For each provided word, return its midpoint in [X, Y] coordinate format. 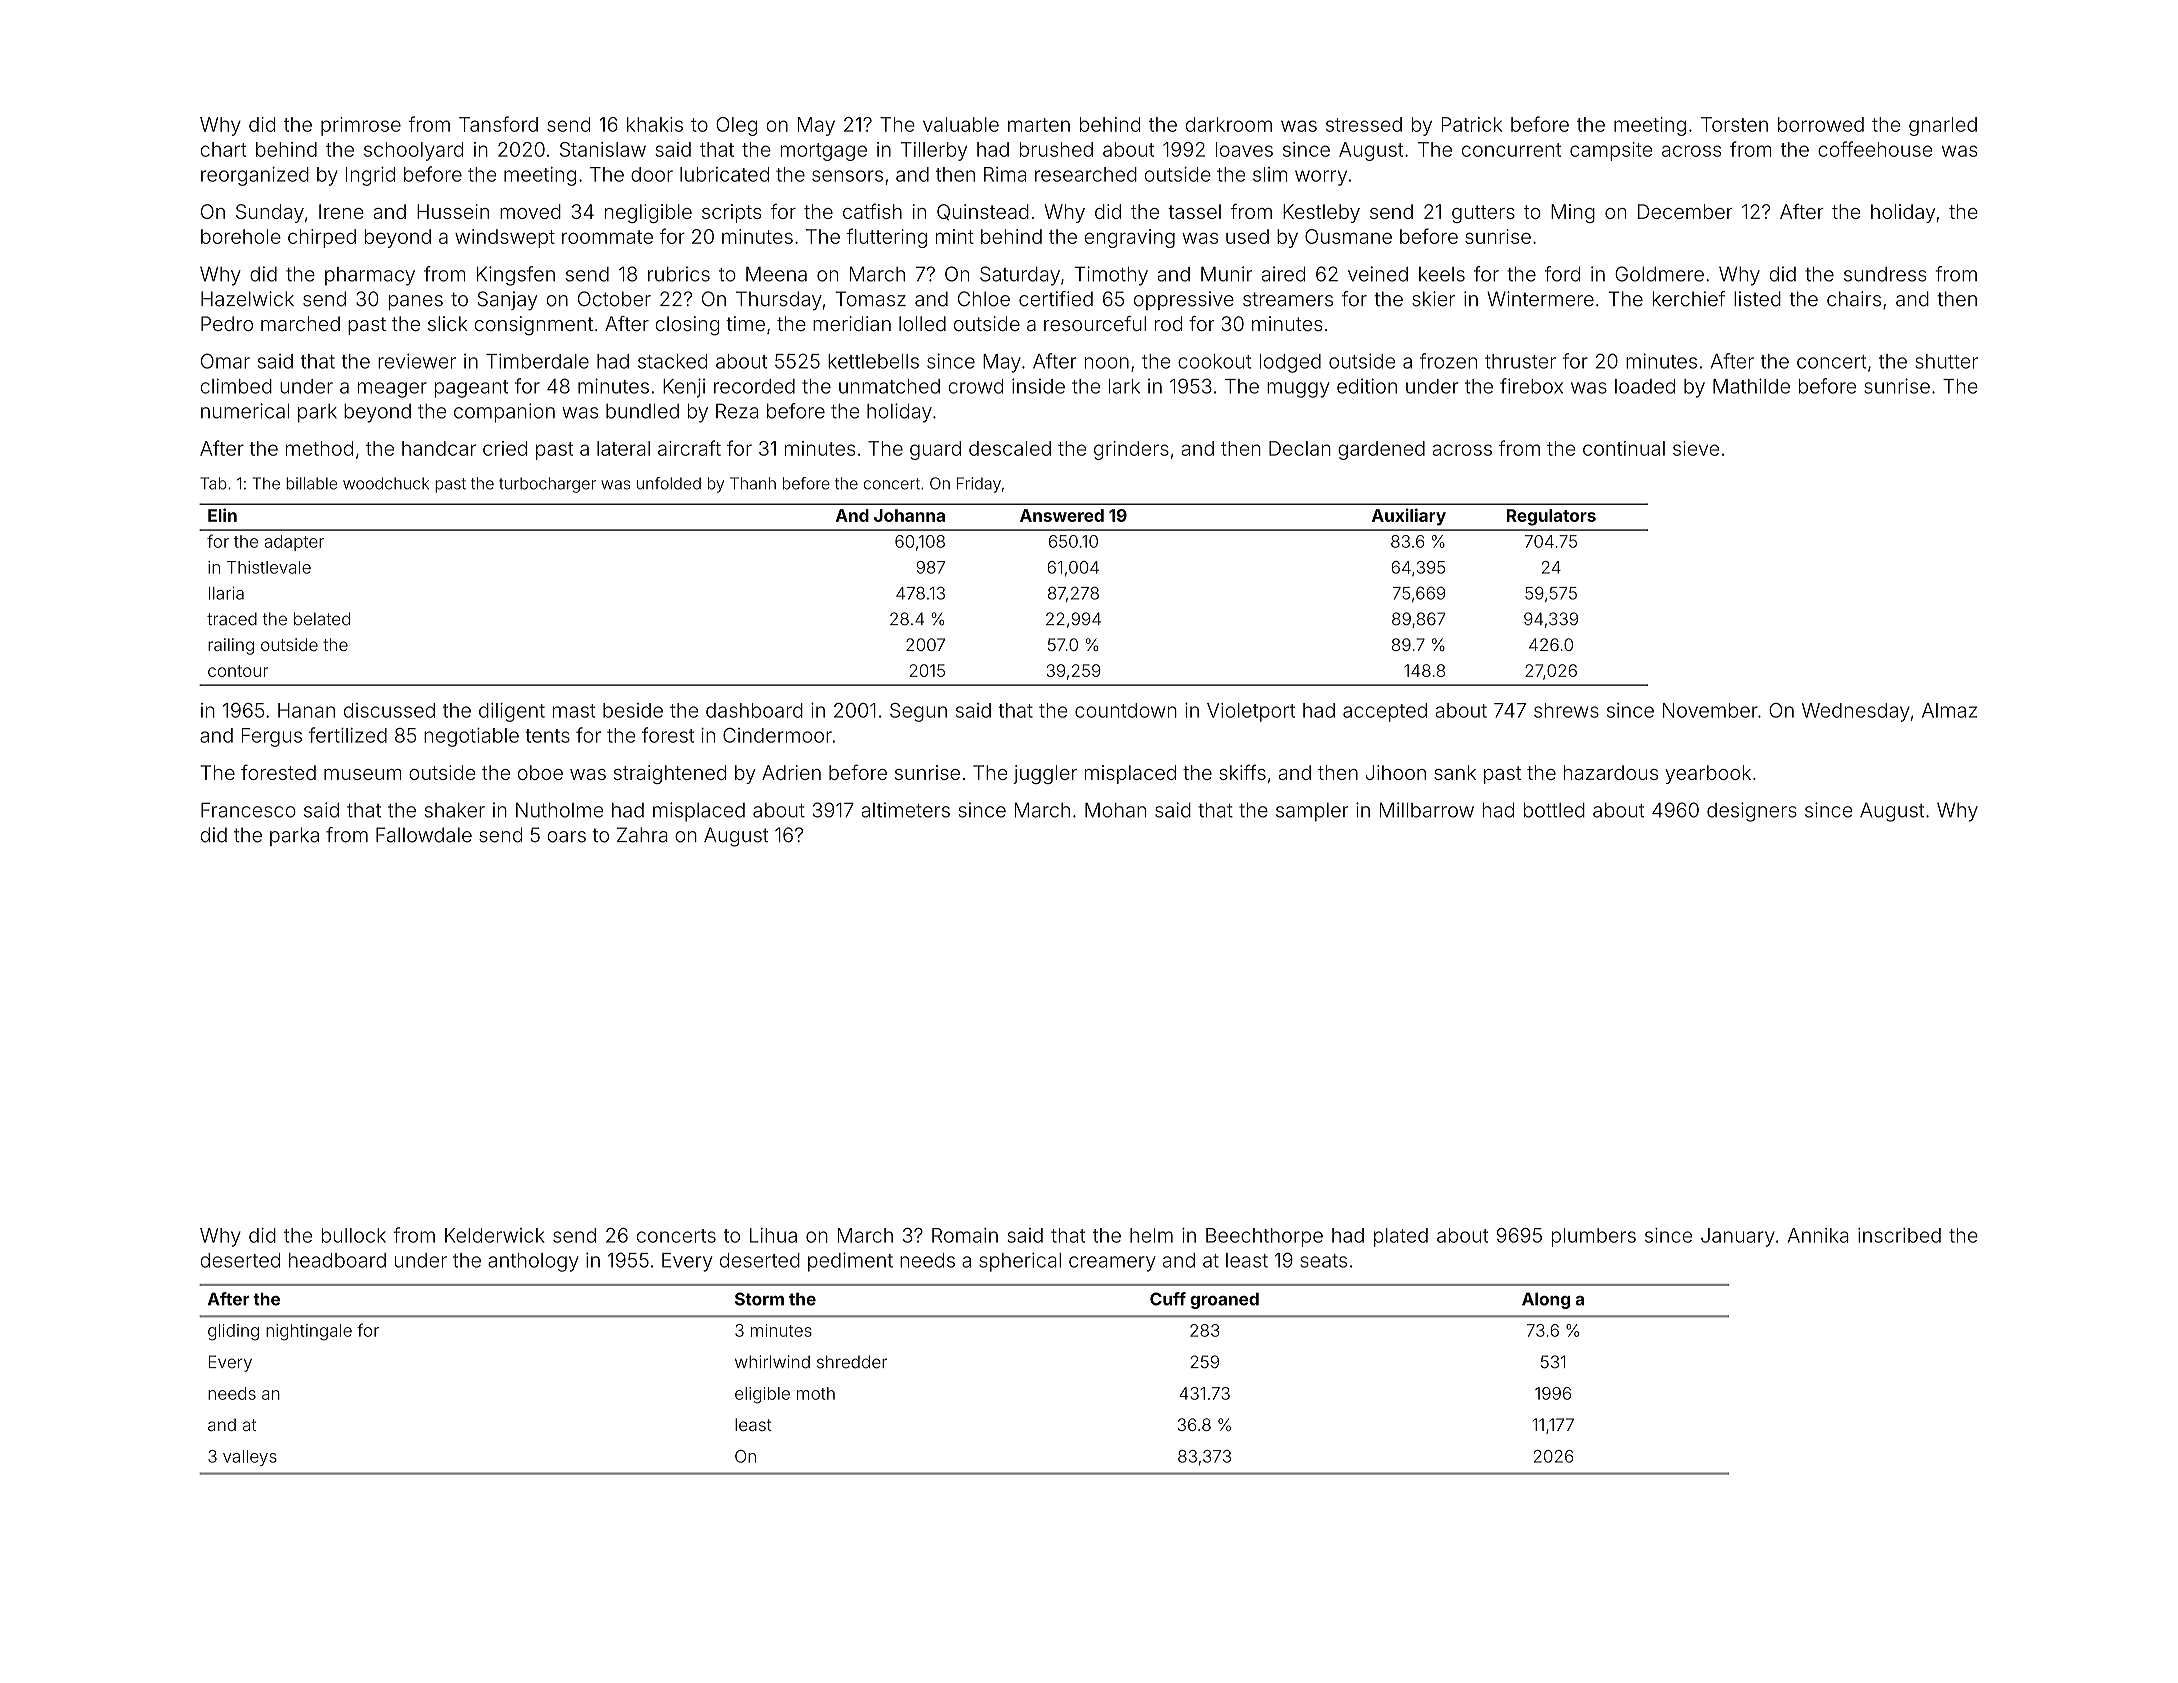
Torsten [1734, 124]
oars [566, 837]
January [1738, 1237]
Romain [965, 1235]
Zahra [642, 835]
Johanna [909, 515]
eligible [762, 1395]
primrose [361, 126]
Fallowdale [424, 835]
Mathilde [1751, 386]
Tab [213, 483]
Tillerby [934, 151]
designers [1752, 812]
